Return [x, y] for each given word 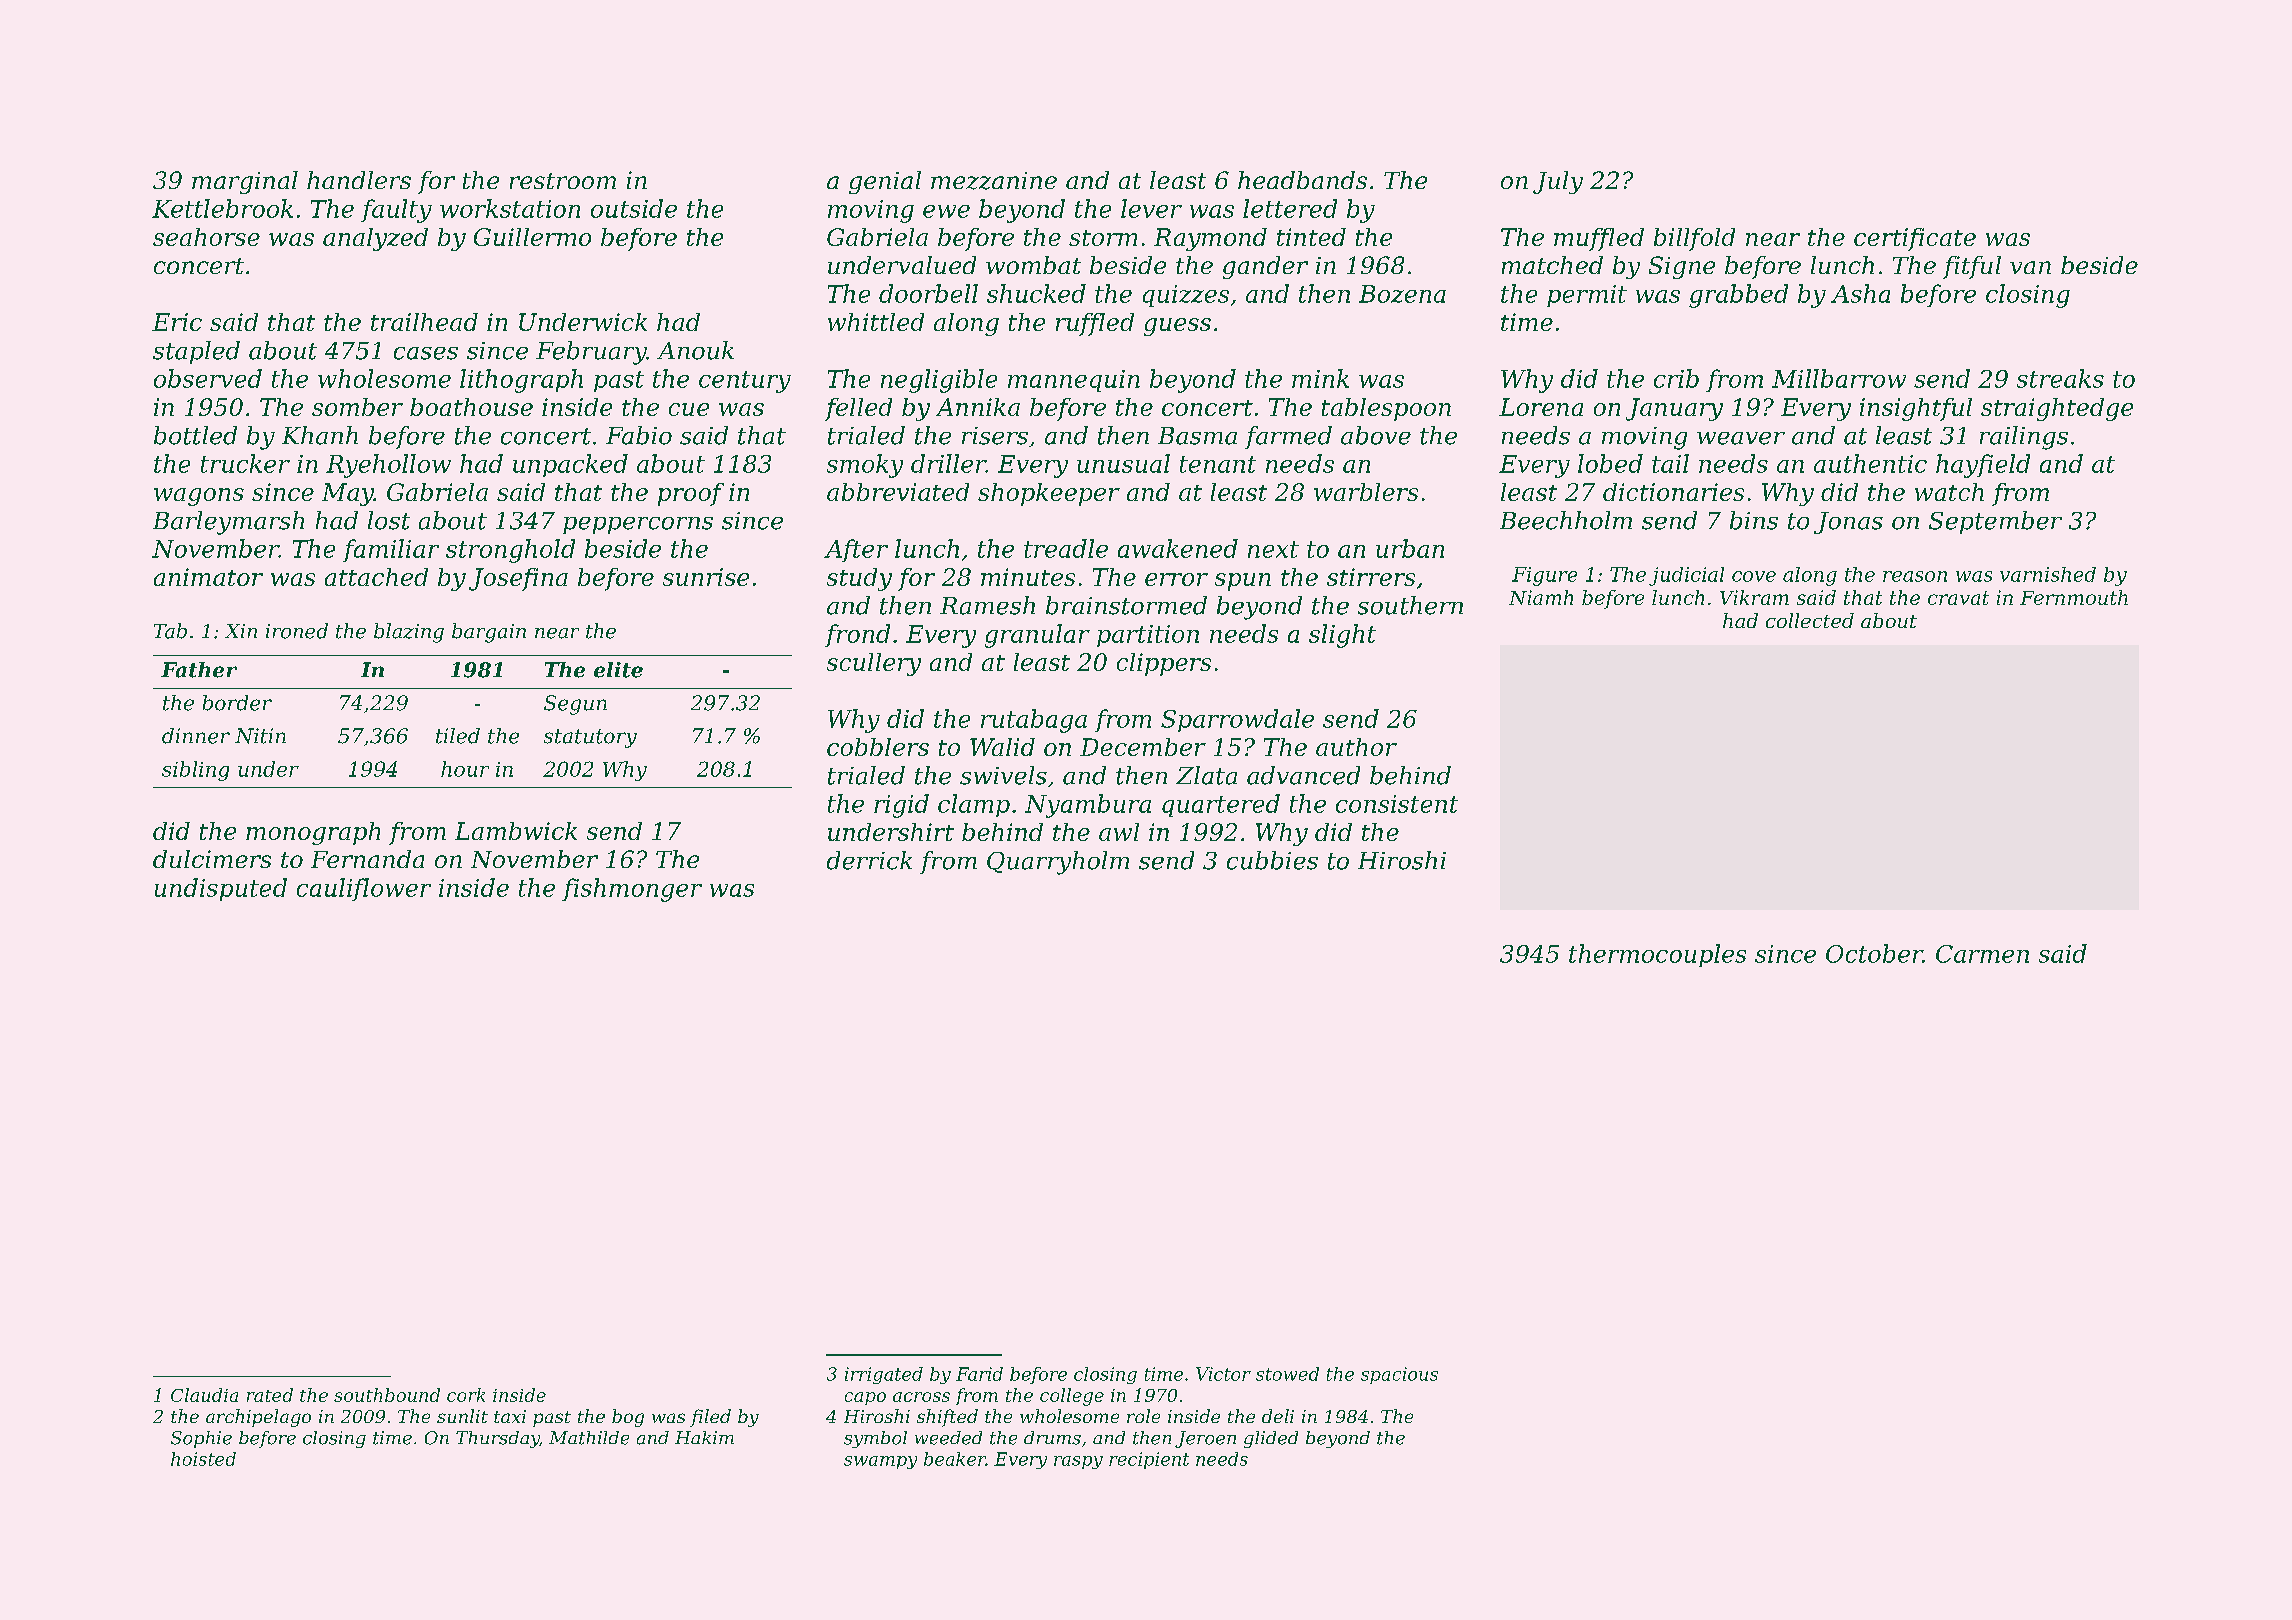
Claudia [204, 1395]
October [1874, 953]
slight [1342, 636]
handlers [359, 180]
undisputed [221, 889]
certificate [1915, 239]
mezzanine [994, 181]
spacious [1399, 1375]
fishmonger [632, 890]
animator [208, 577]
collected [1810, 620]
